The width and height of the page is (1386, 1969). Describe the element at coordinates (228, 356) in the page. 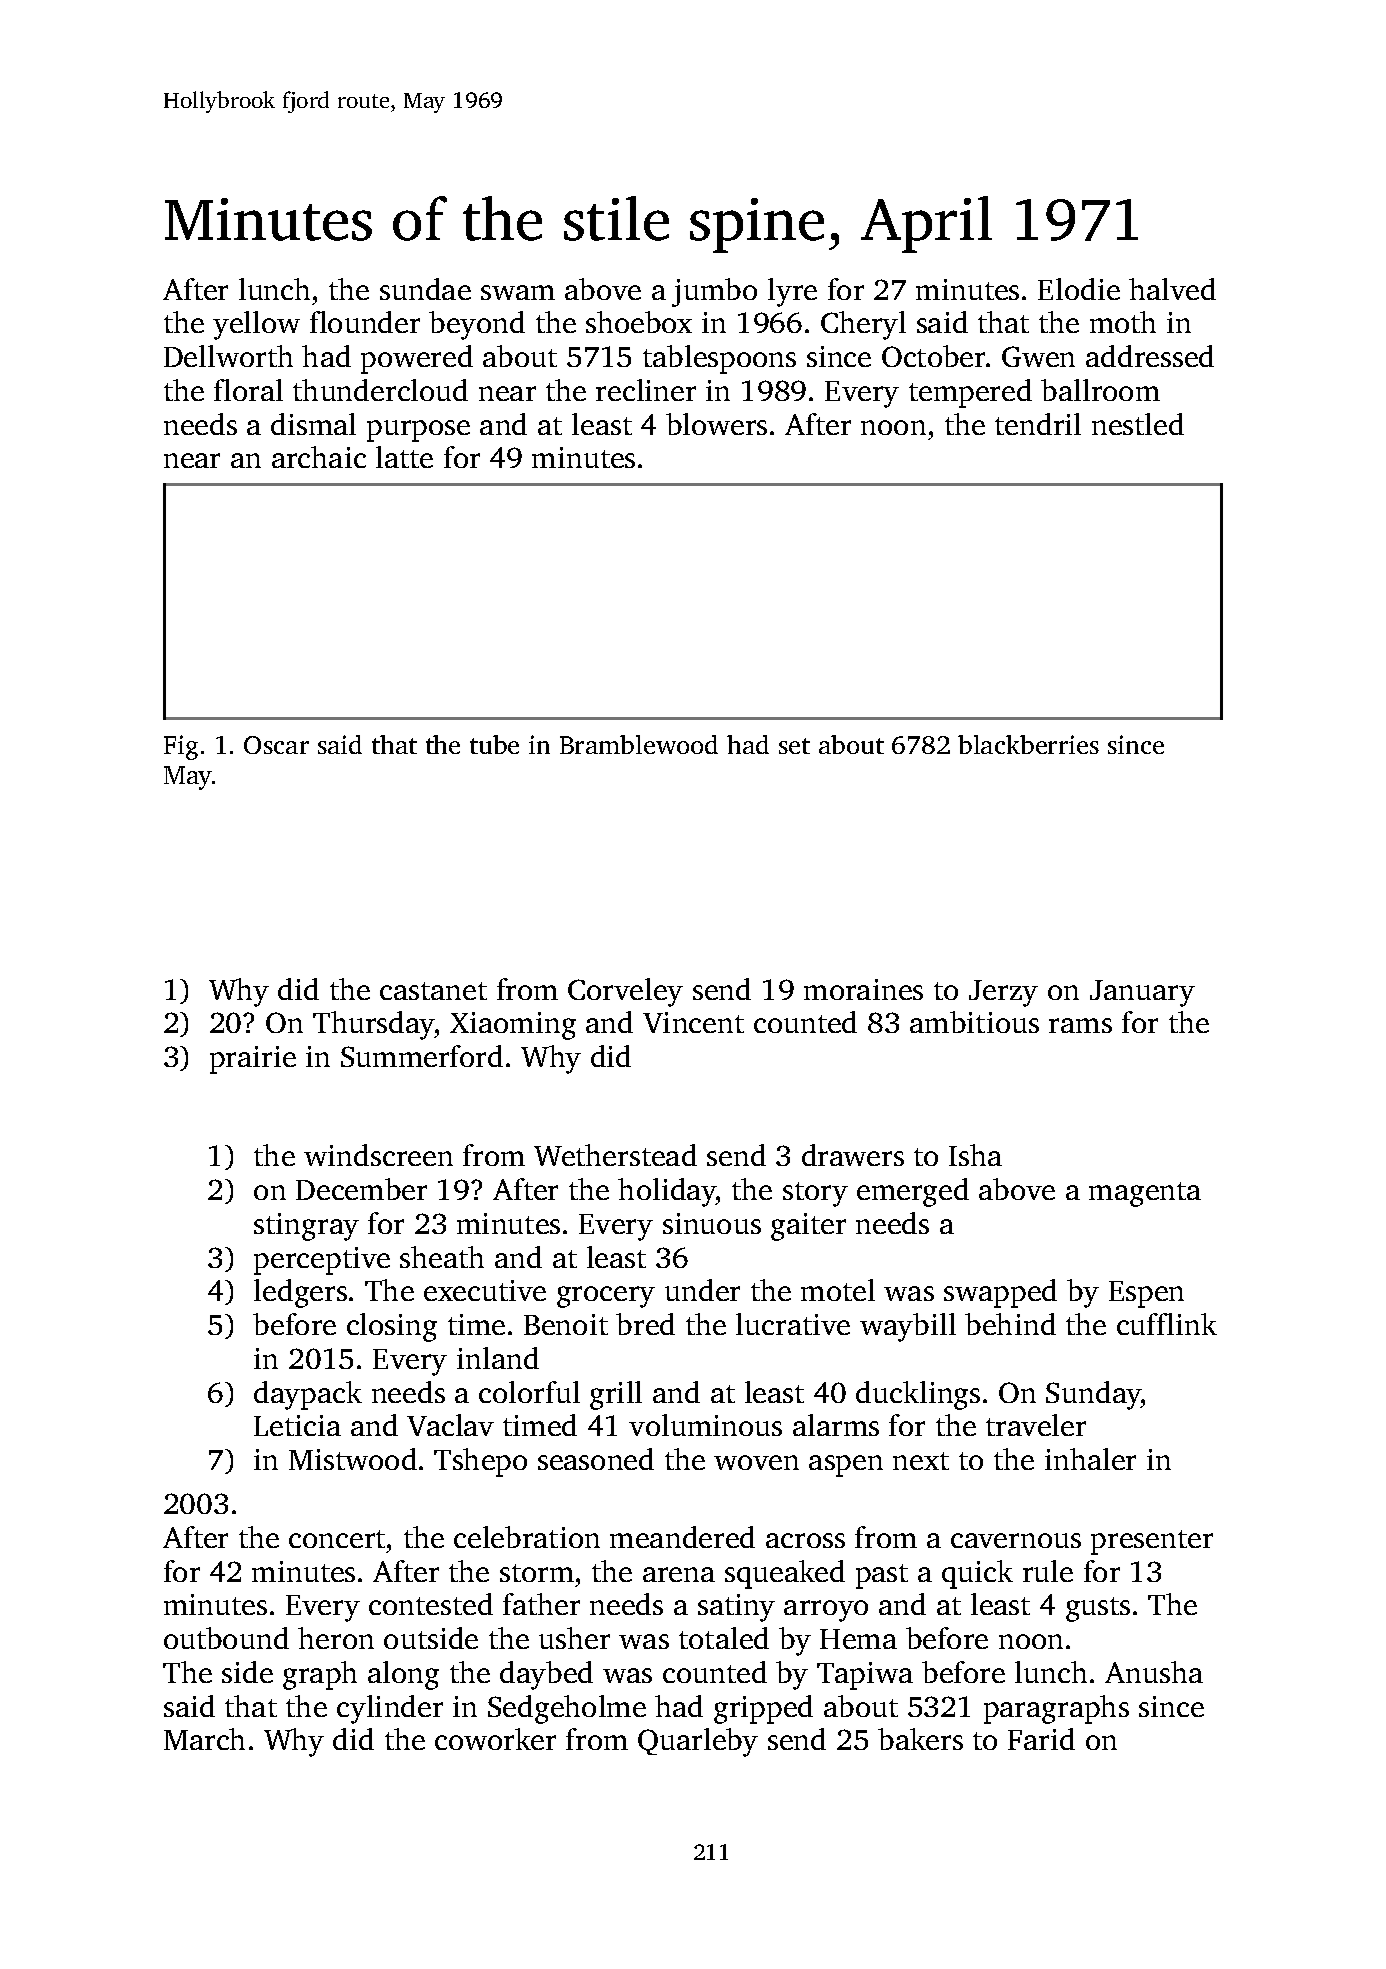

I see `Dellworth` at that location.
